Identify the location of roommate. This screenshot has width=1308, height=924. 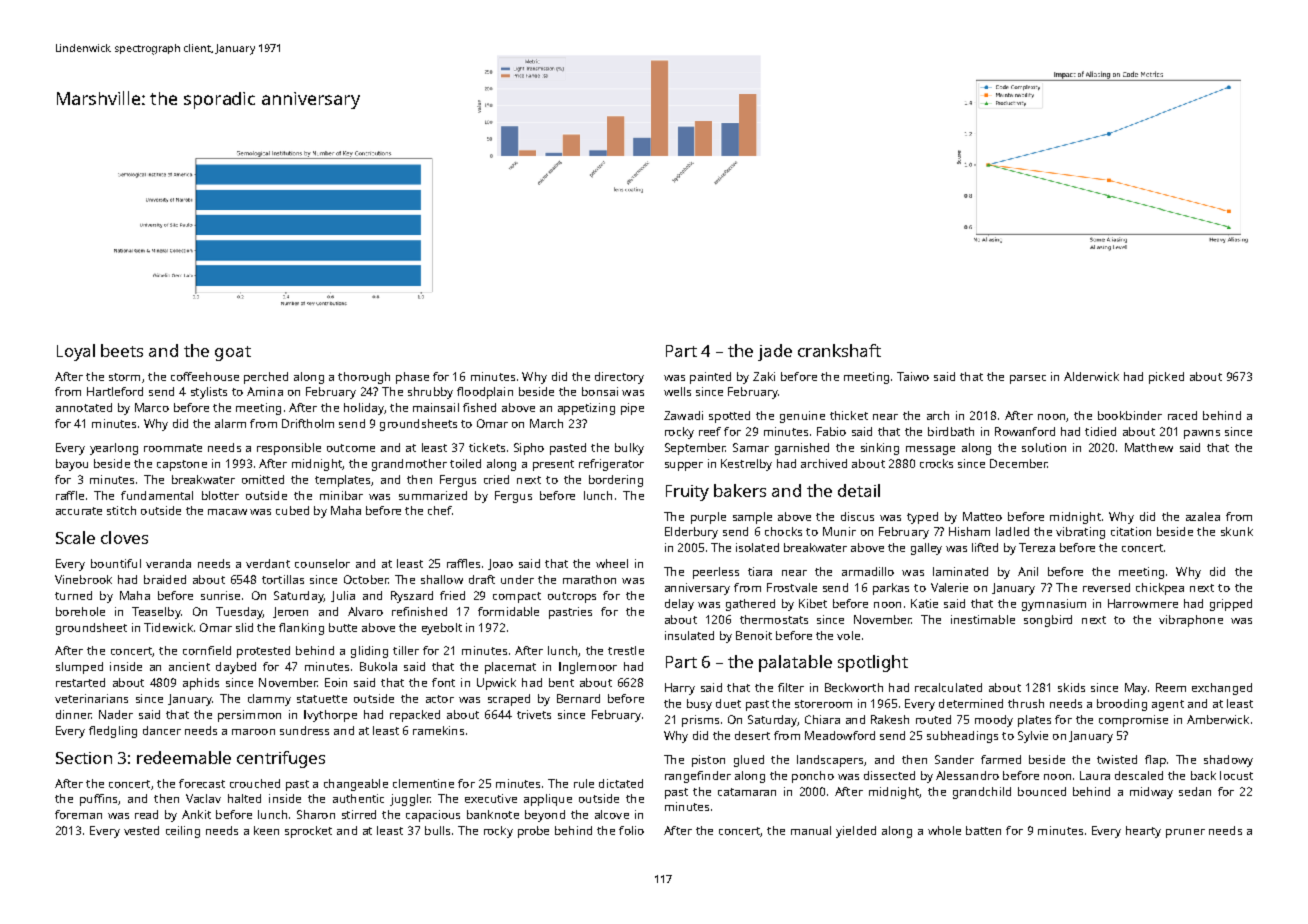
(173, 448).
